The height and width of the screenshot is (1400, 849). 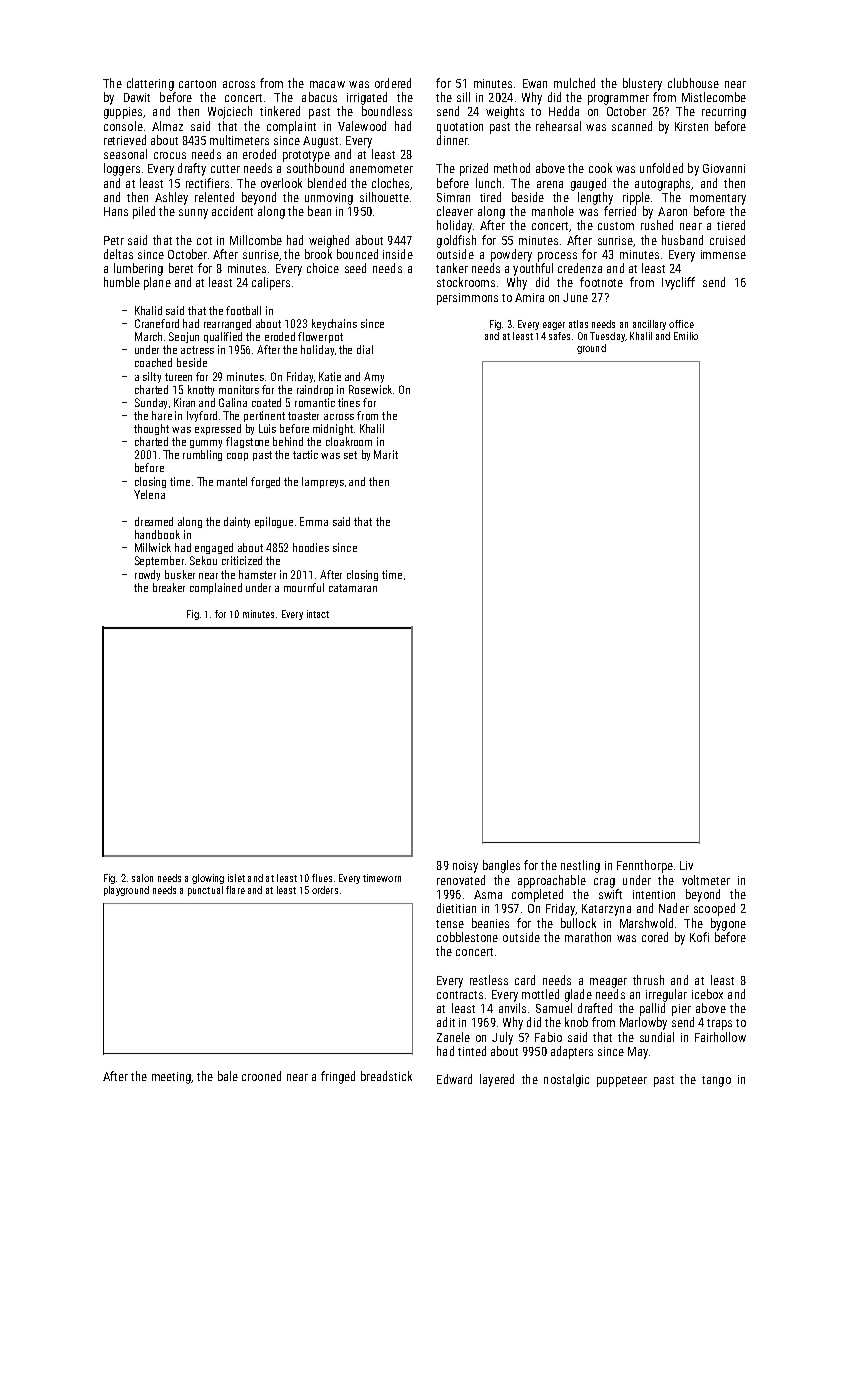 I want to click on cruised, so click(x=727, y=240).
